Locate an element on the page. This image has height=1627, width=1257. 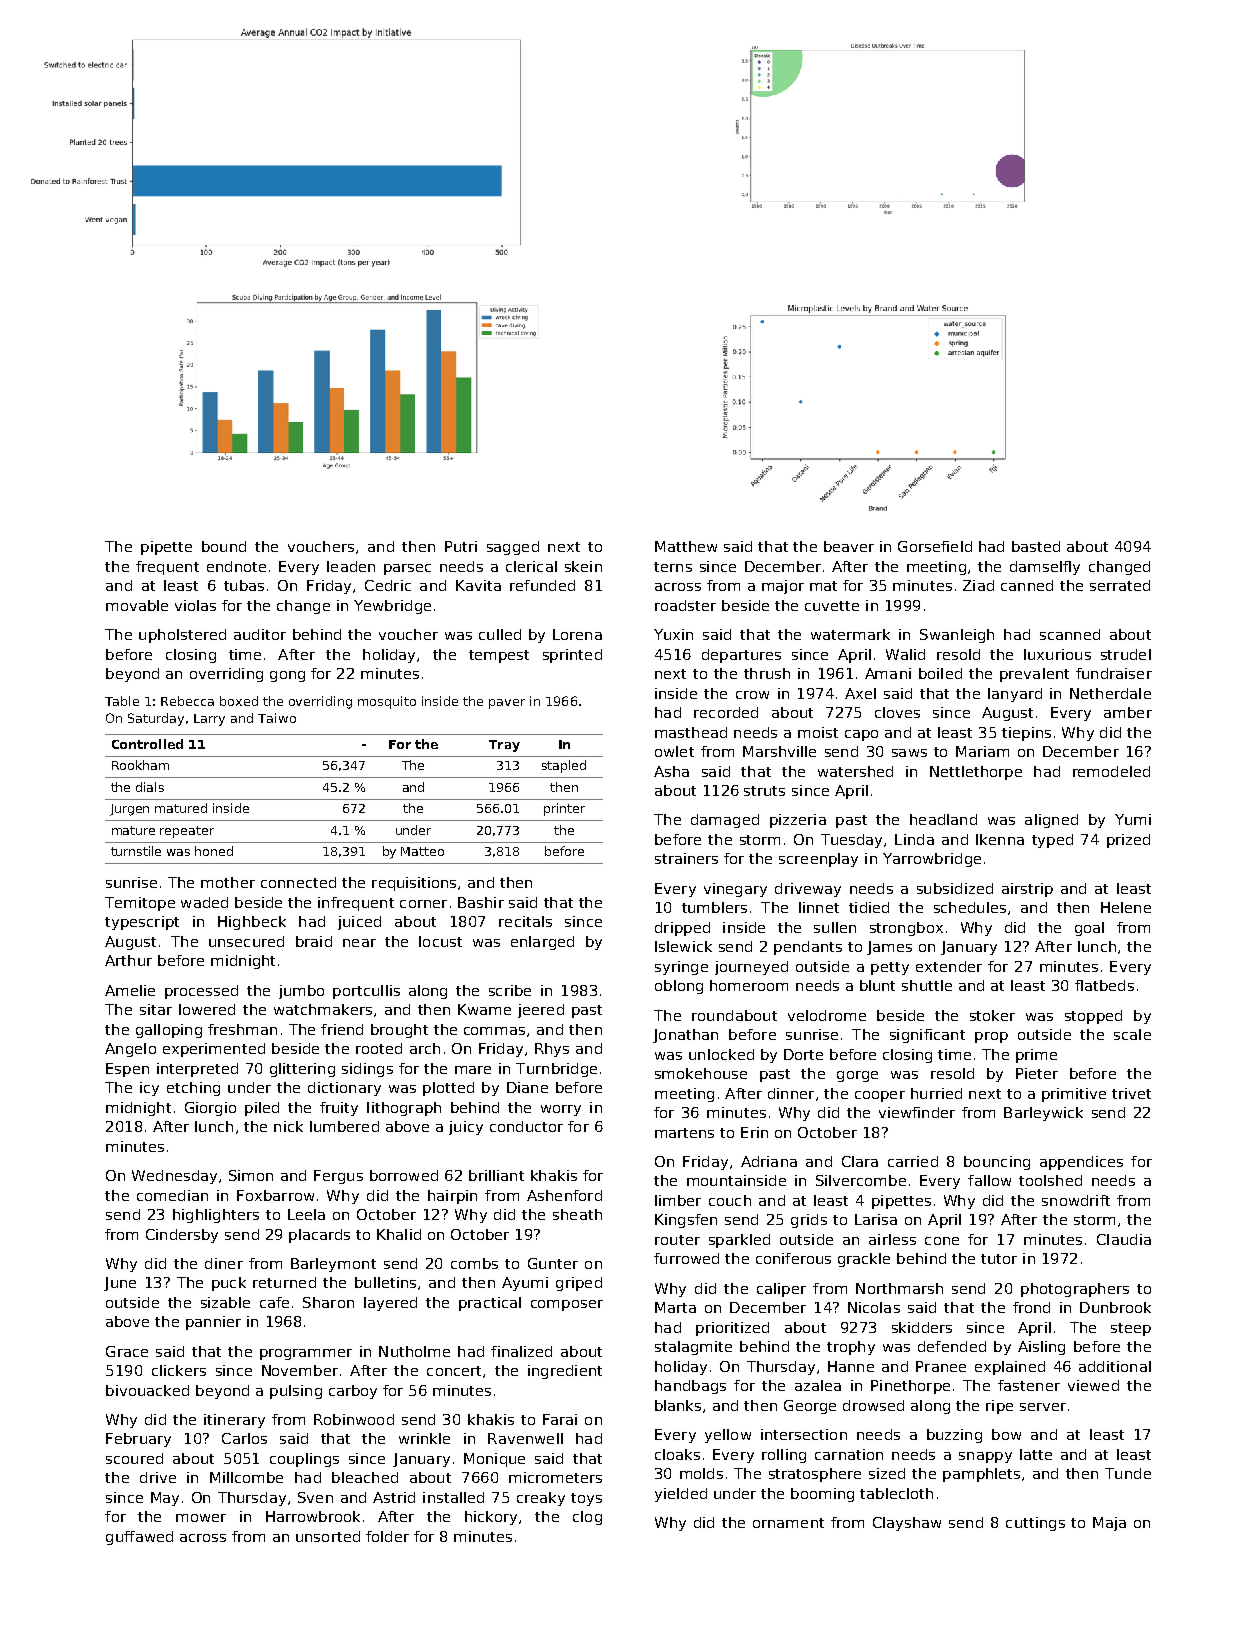
hickory is located at coordinates (491, 1518).
